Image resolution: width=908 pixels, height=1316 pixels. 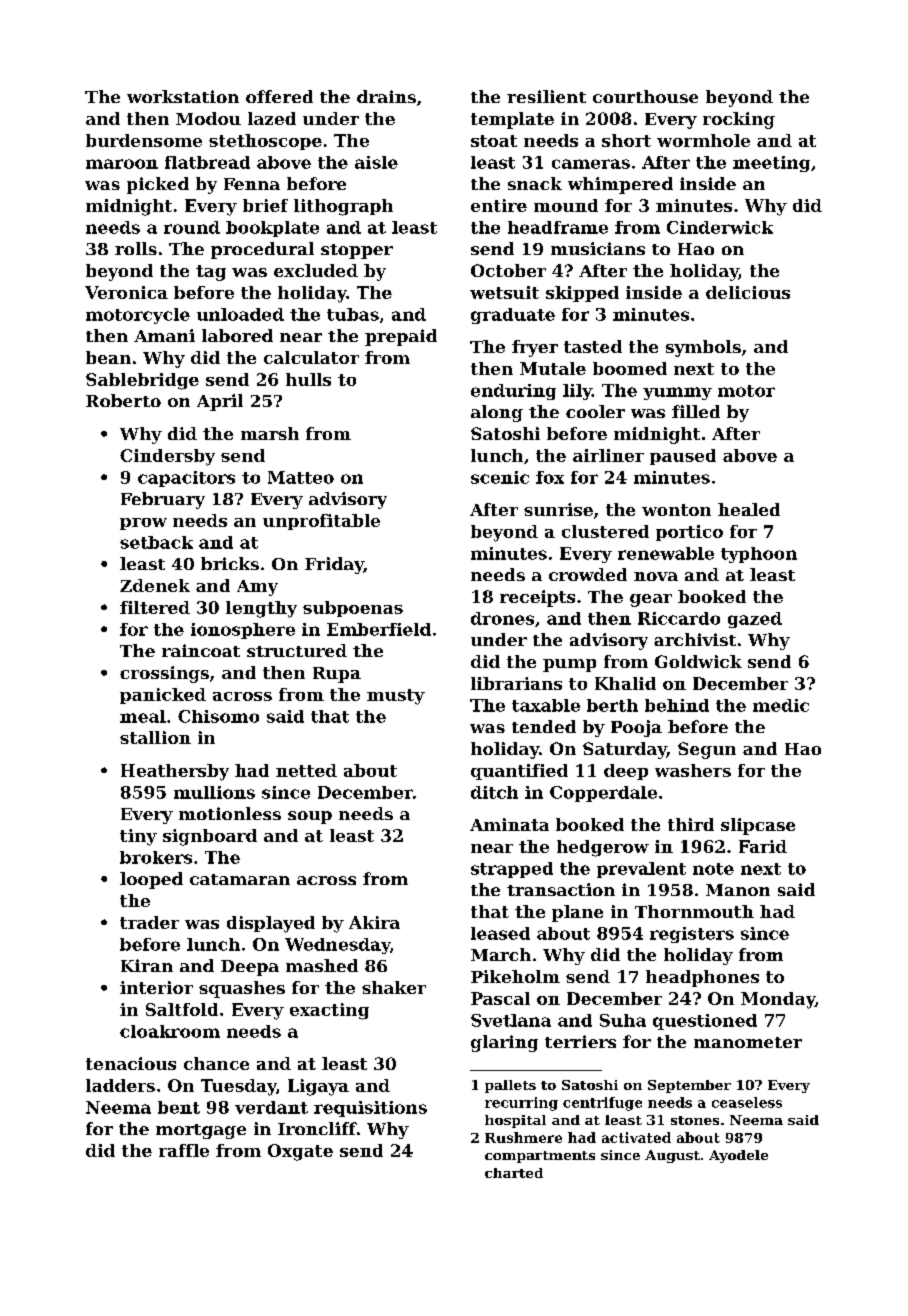 I want to click on September, so click(x=689, y=1086).
